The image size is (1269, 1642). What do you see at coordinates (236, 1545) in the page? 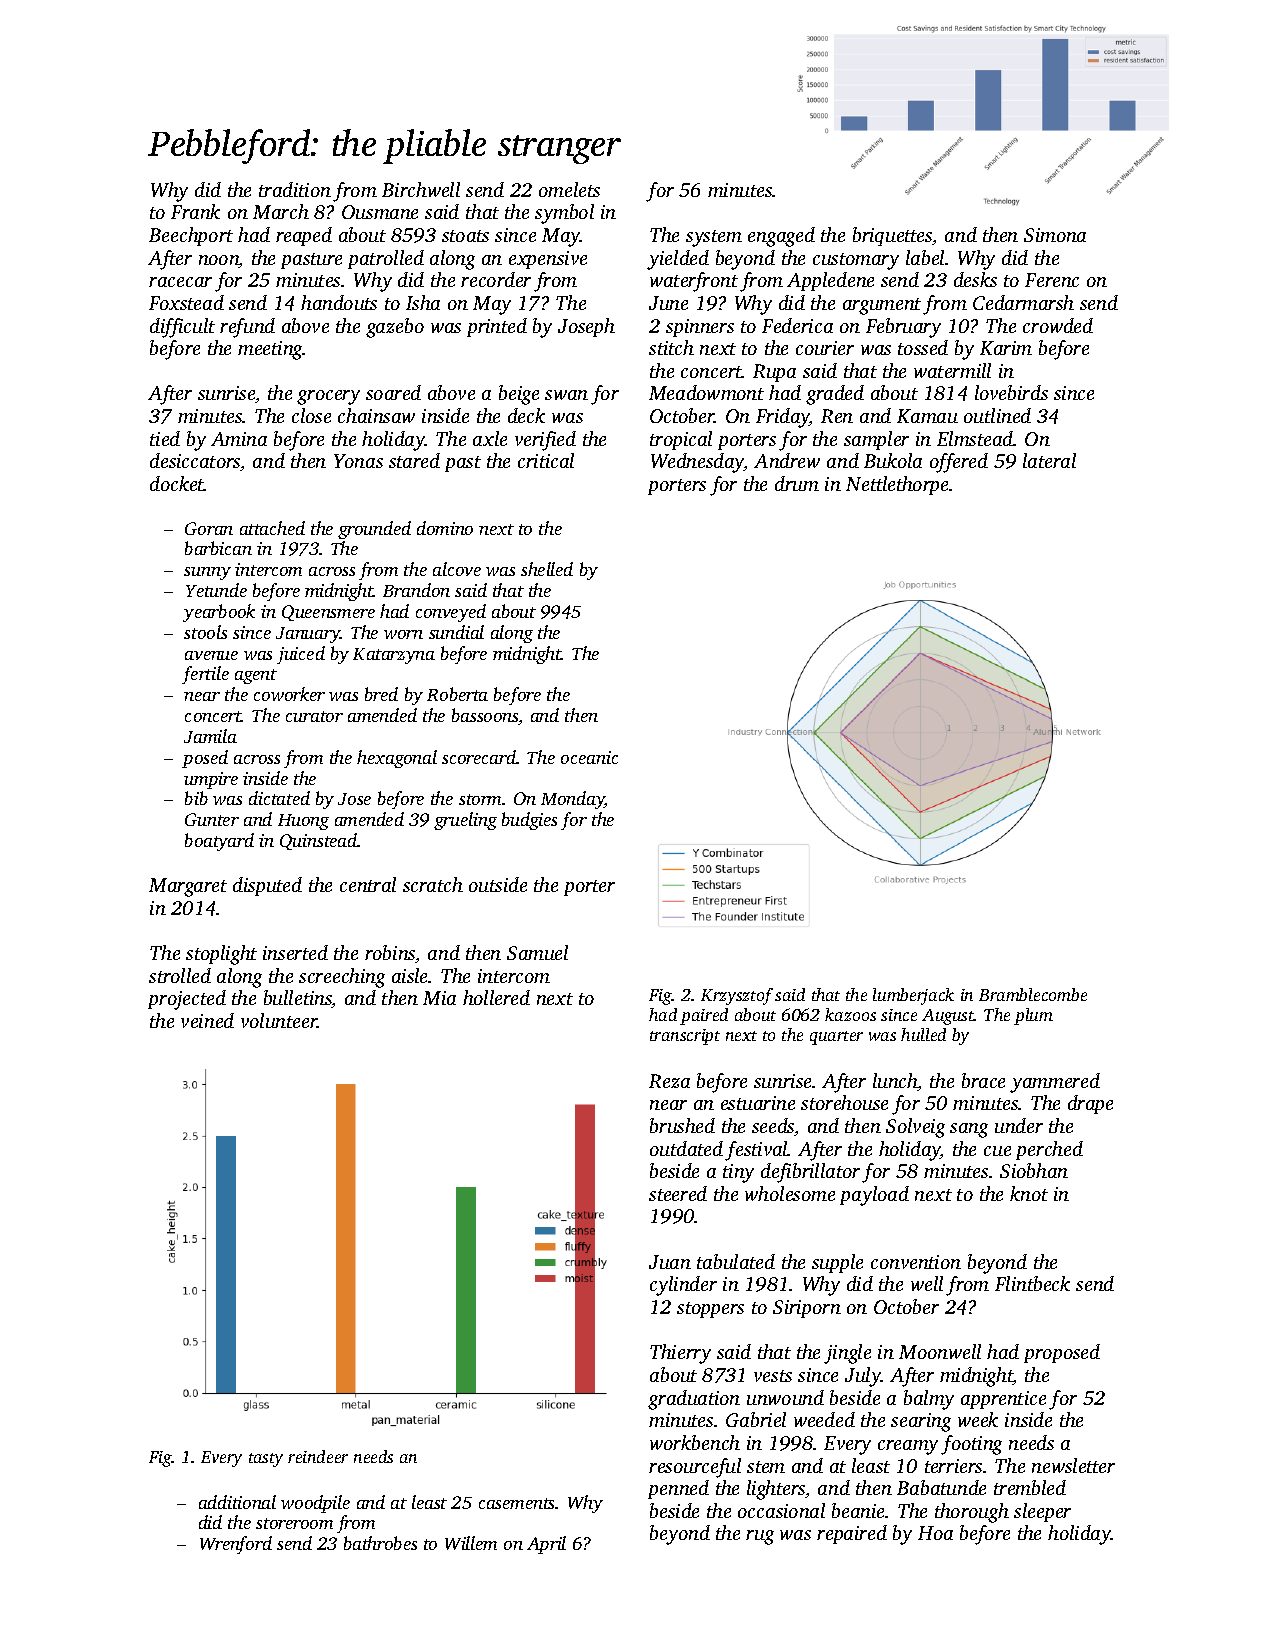
I see `Wrenford` at bounding box center [236, 1545].
